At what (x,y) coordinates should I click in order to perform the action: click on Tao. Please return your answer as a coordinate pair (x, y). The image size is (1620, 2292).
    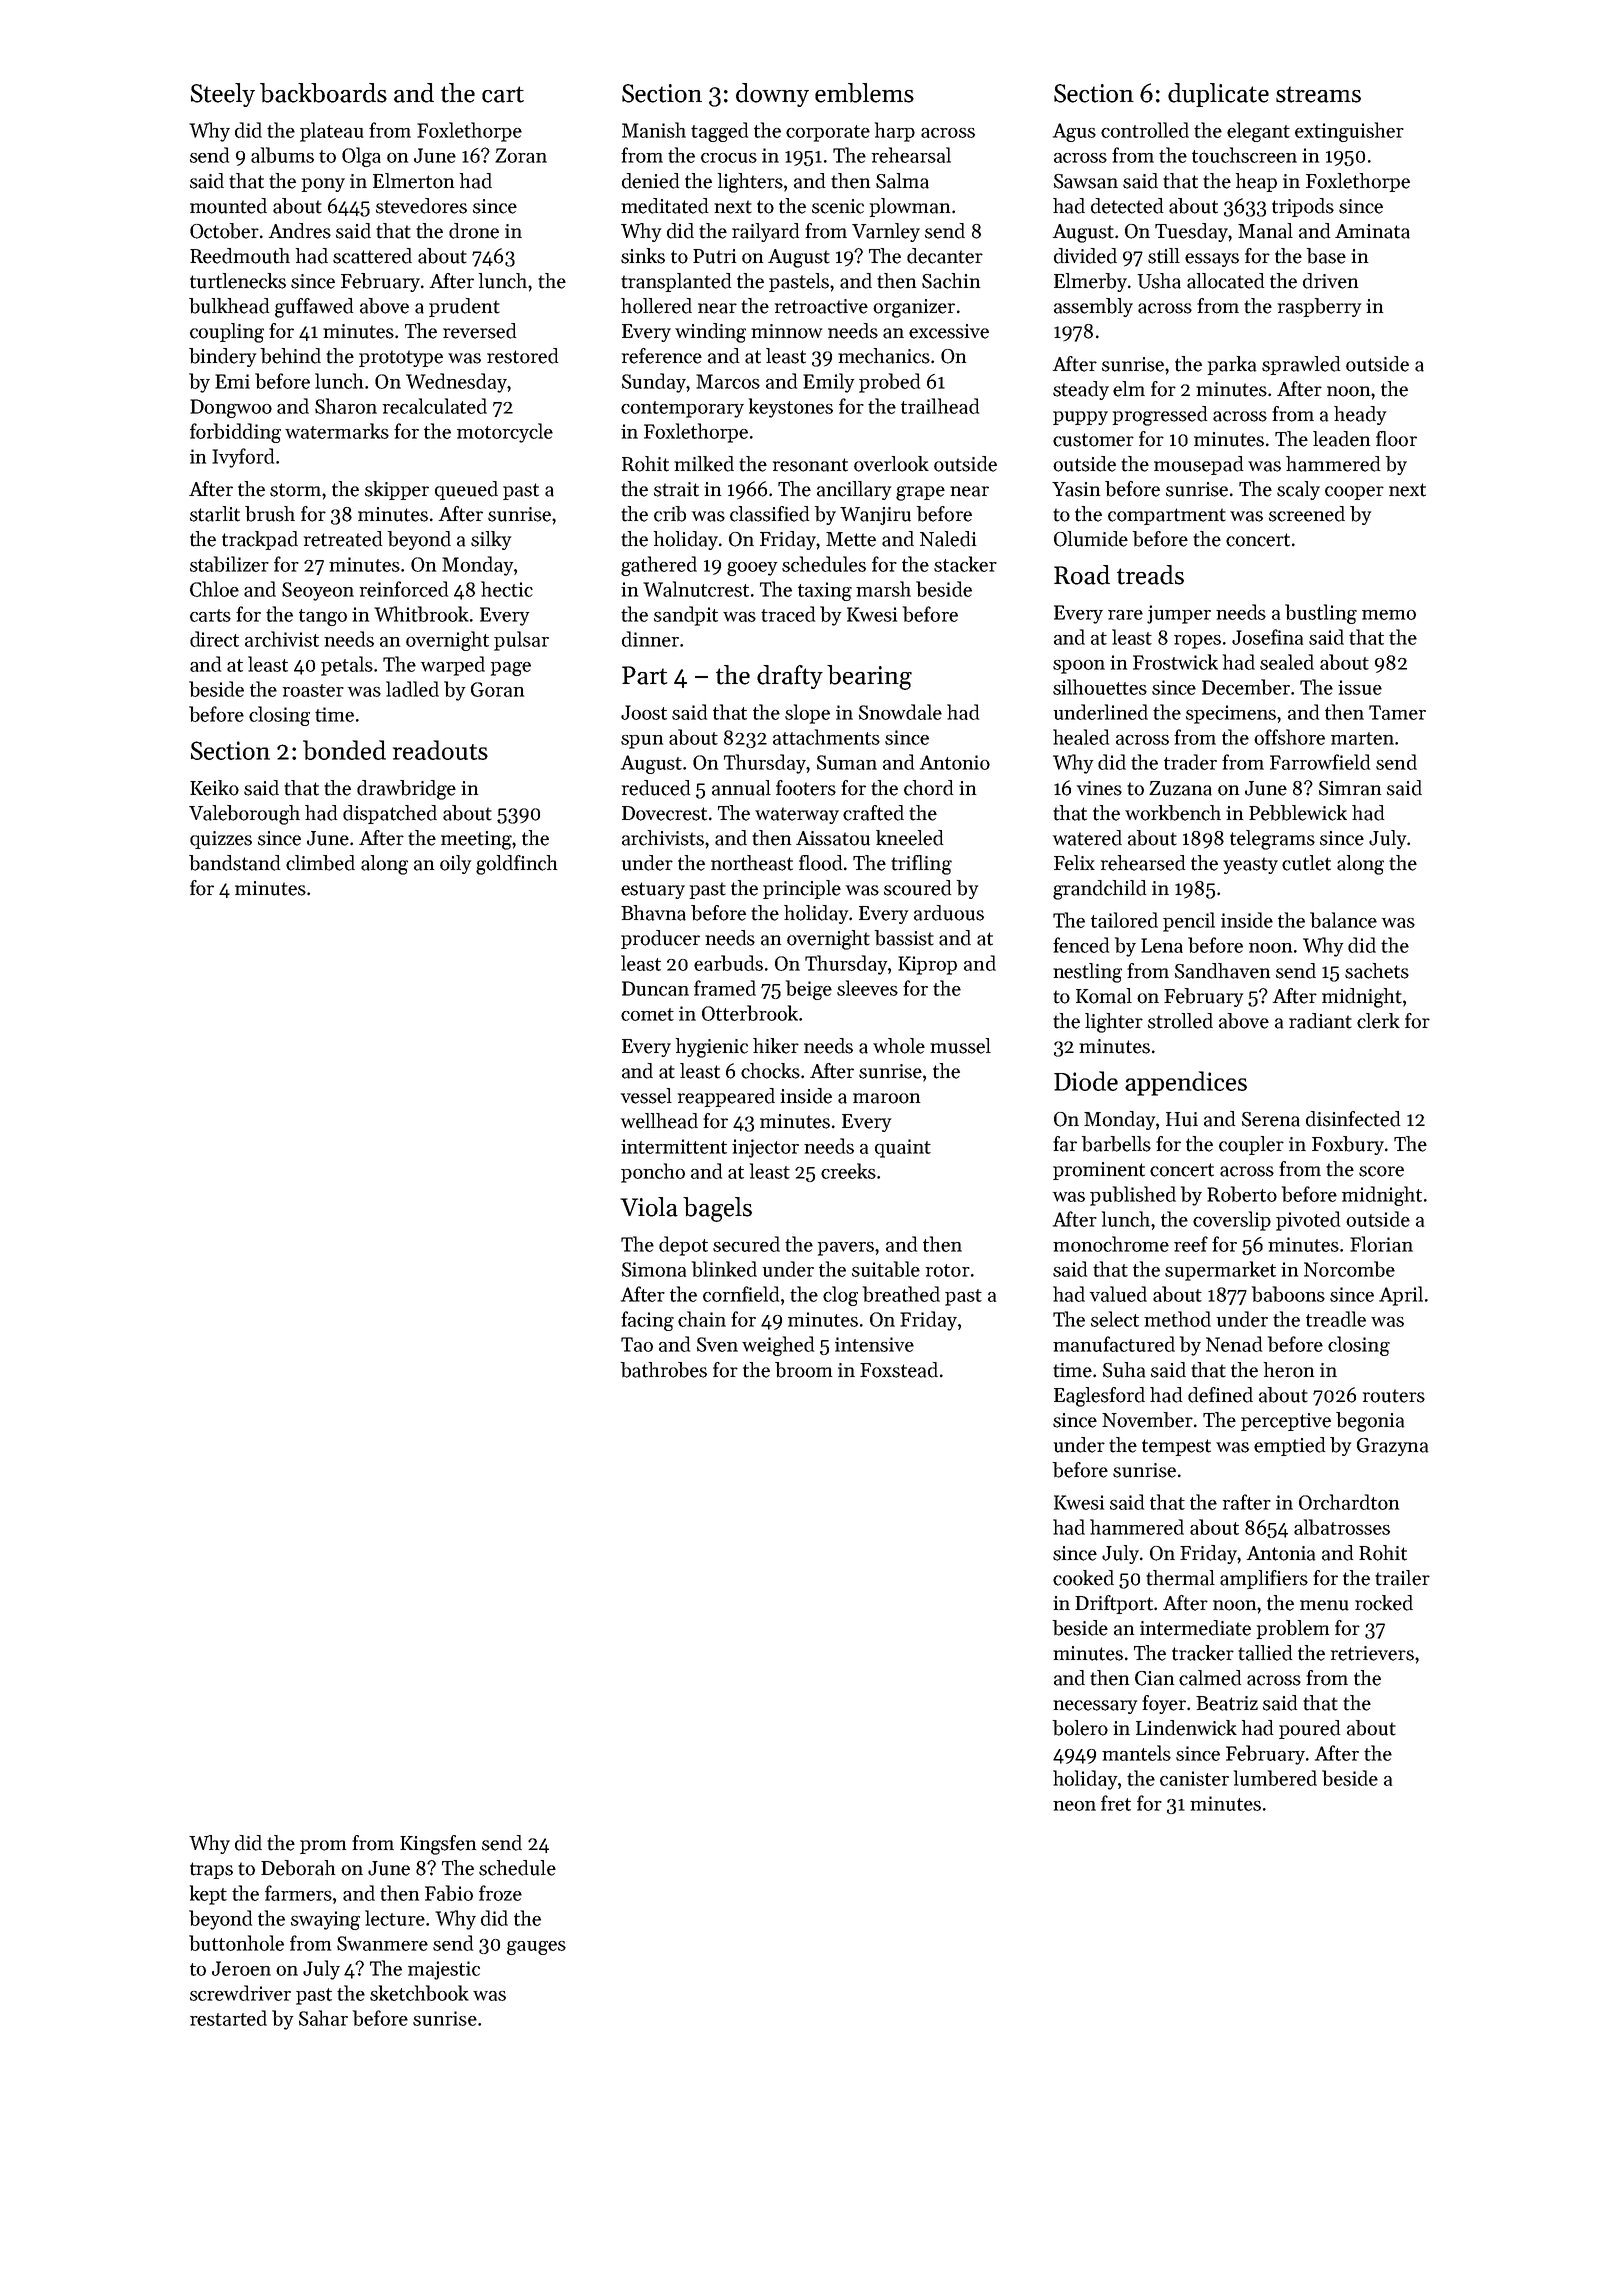
    Looking at the image, I should click on (637, 1344).
